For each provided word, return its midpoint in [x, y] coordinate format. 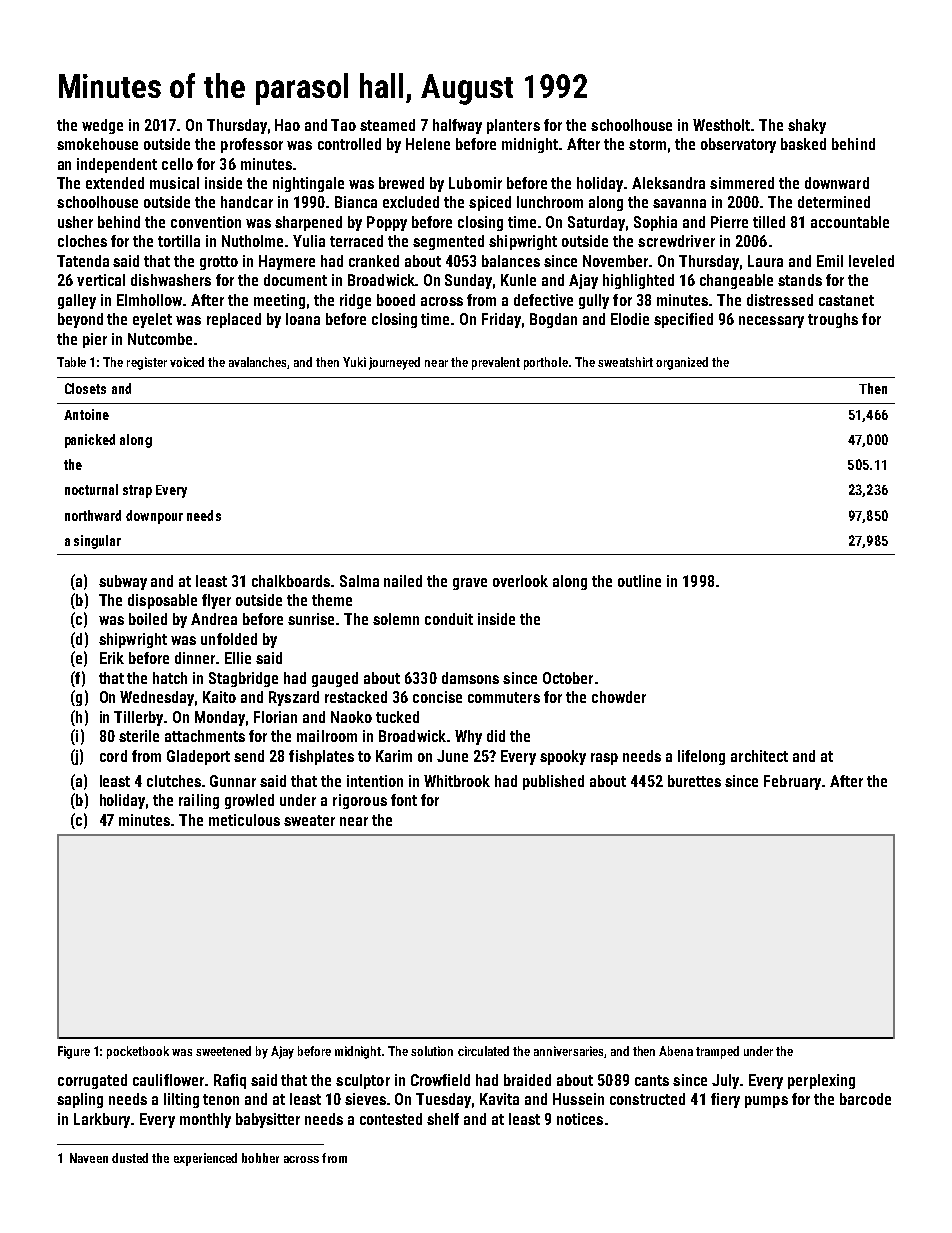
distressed [780, 300]
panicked [90, 441]
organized [682, 363]
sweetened [223, 1051]
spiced [490, 203]
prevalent [496, 363]
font [404, 800]
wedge [102, 126]
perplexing [821, 1081]
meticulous [244, 820]
